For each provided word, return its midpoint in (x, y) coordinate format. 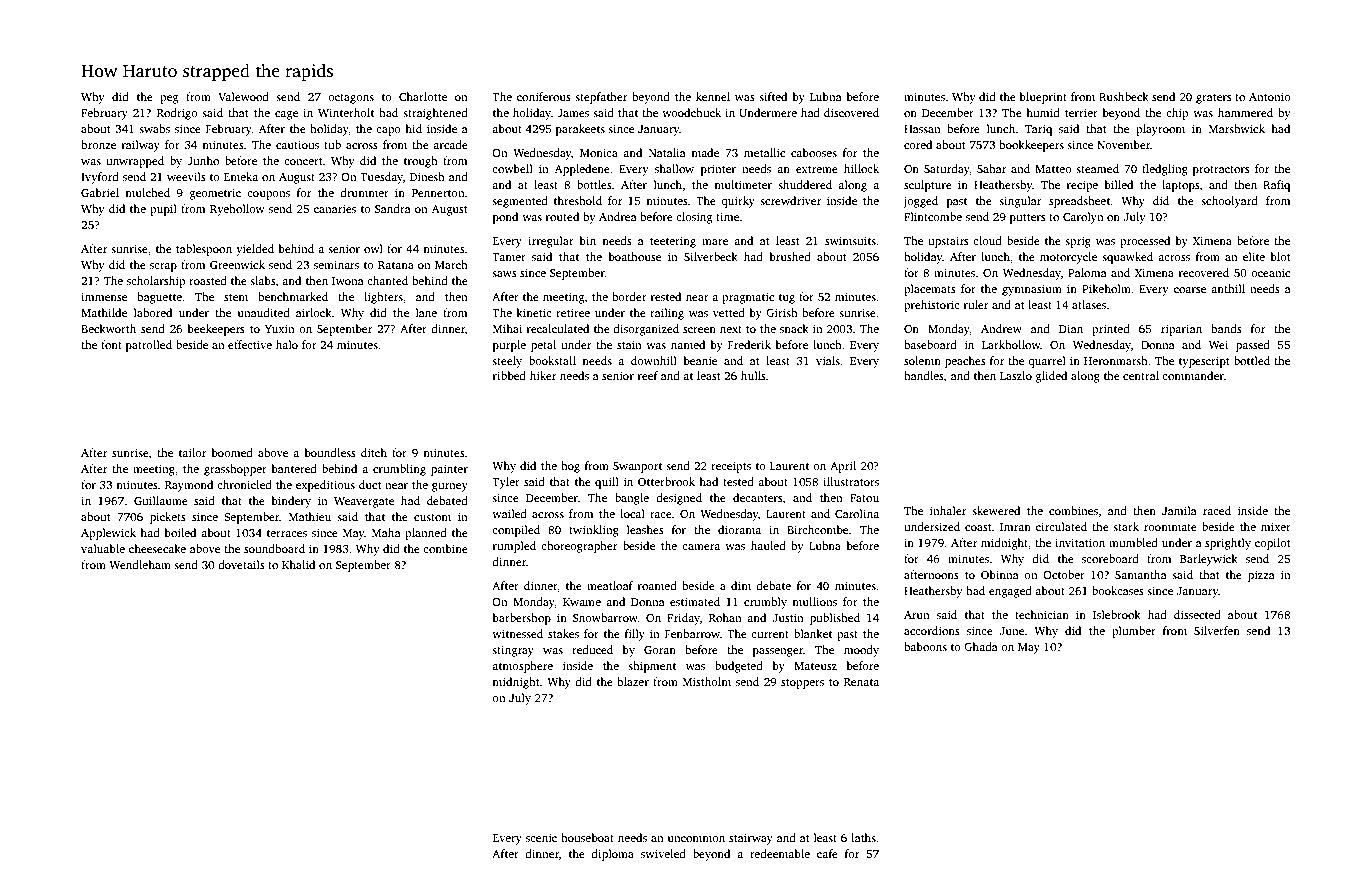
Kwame (582, 602)
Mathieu (310, 516)
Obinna (1000, 574)
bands (1226, 328)
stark (1126, 526)
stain (629, 344)
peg (169, 99)
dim (741, 585)
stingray (513, 651)
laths (863, 837)
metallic (764, 152)
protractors (1221, 171)
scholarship (156, 282)
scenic (541, 837)
